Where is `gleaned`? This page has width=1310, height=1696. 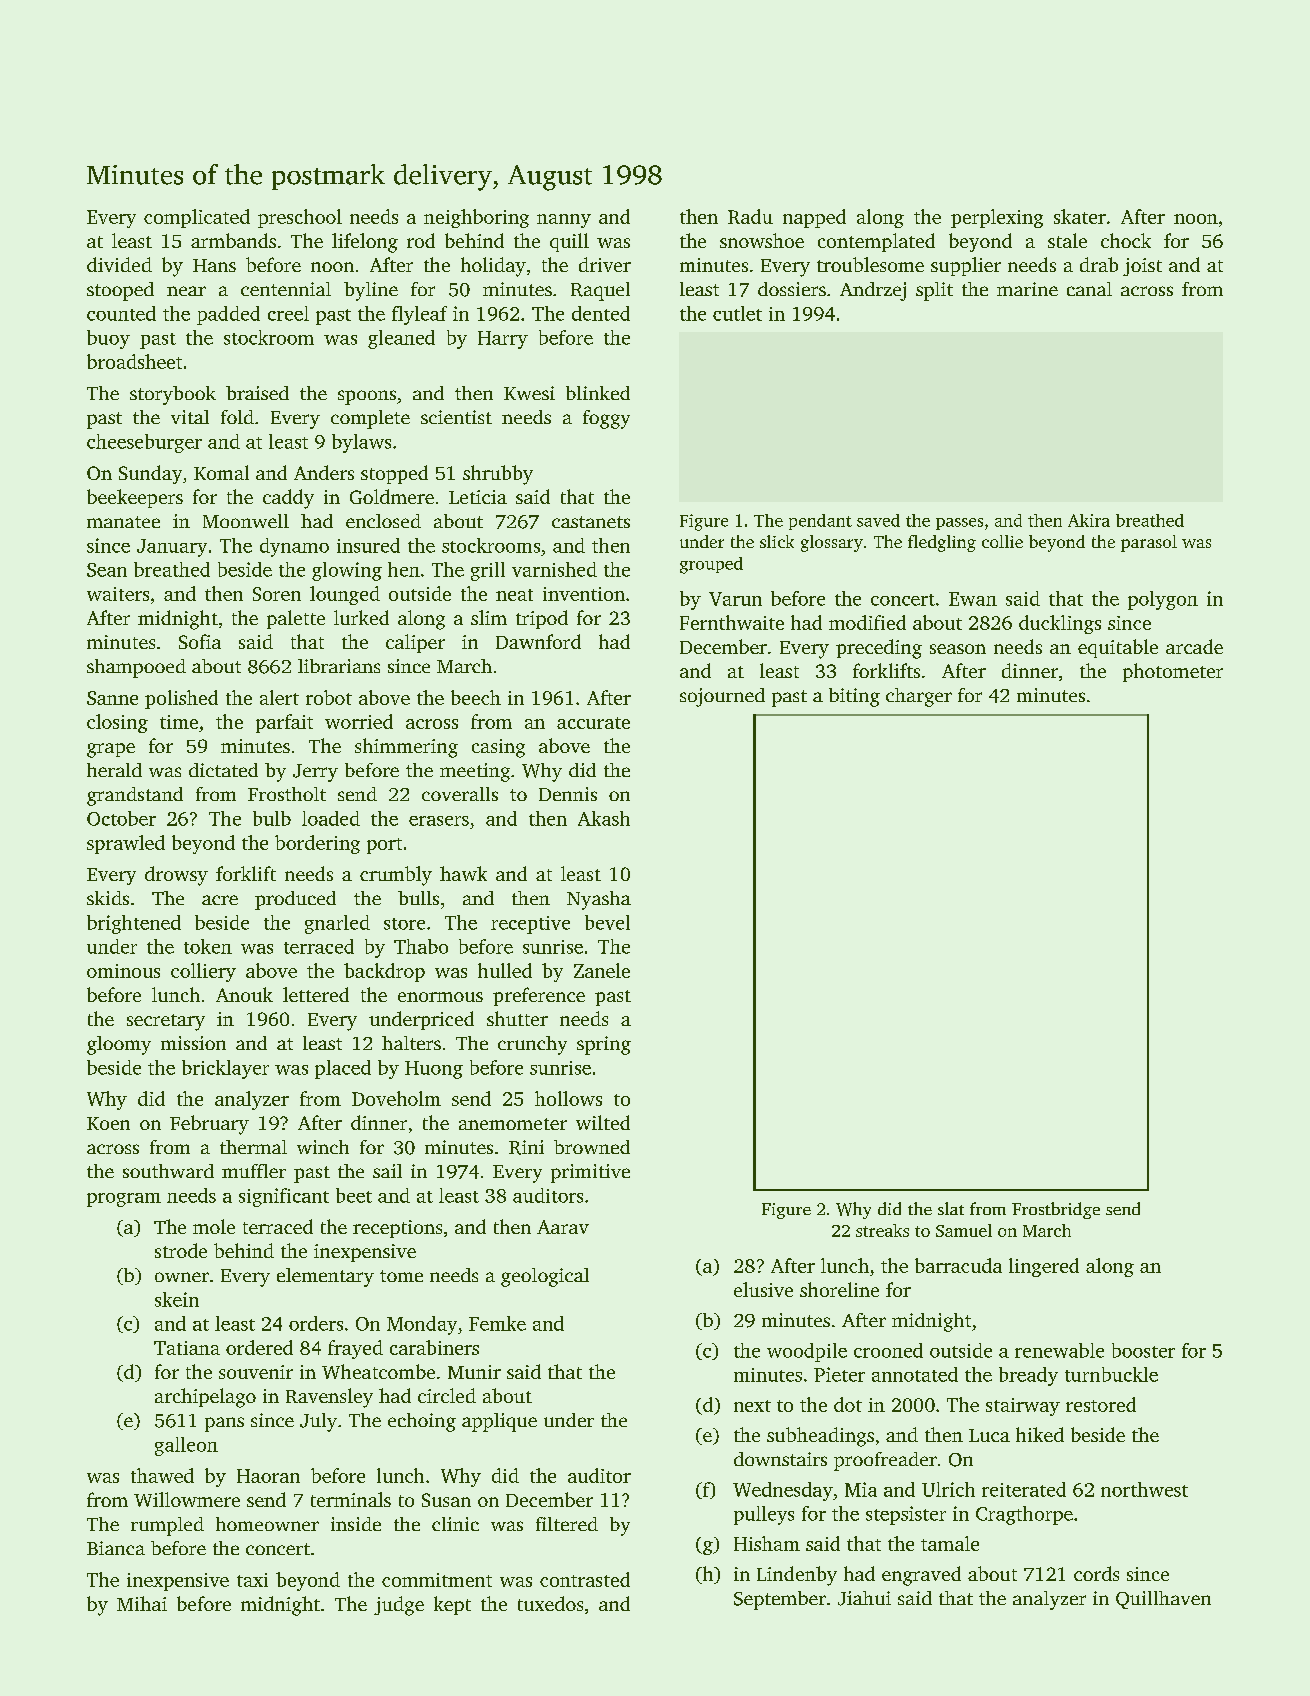
gleaned is located at coordinates (401, 339).
